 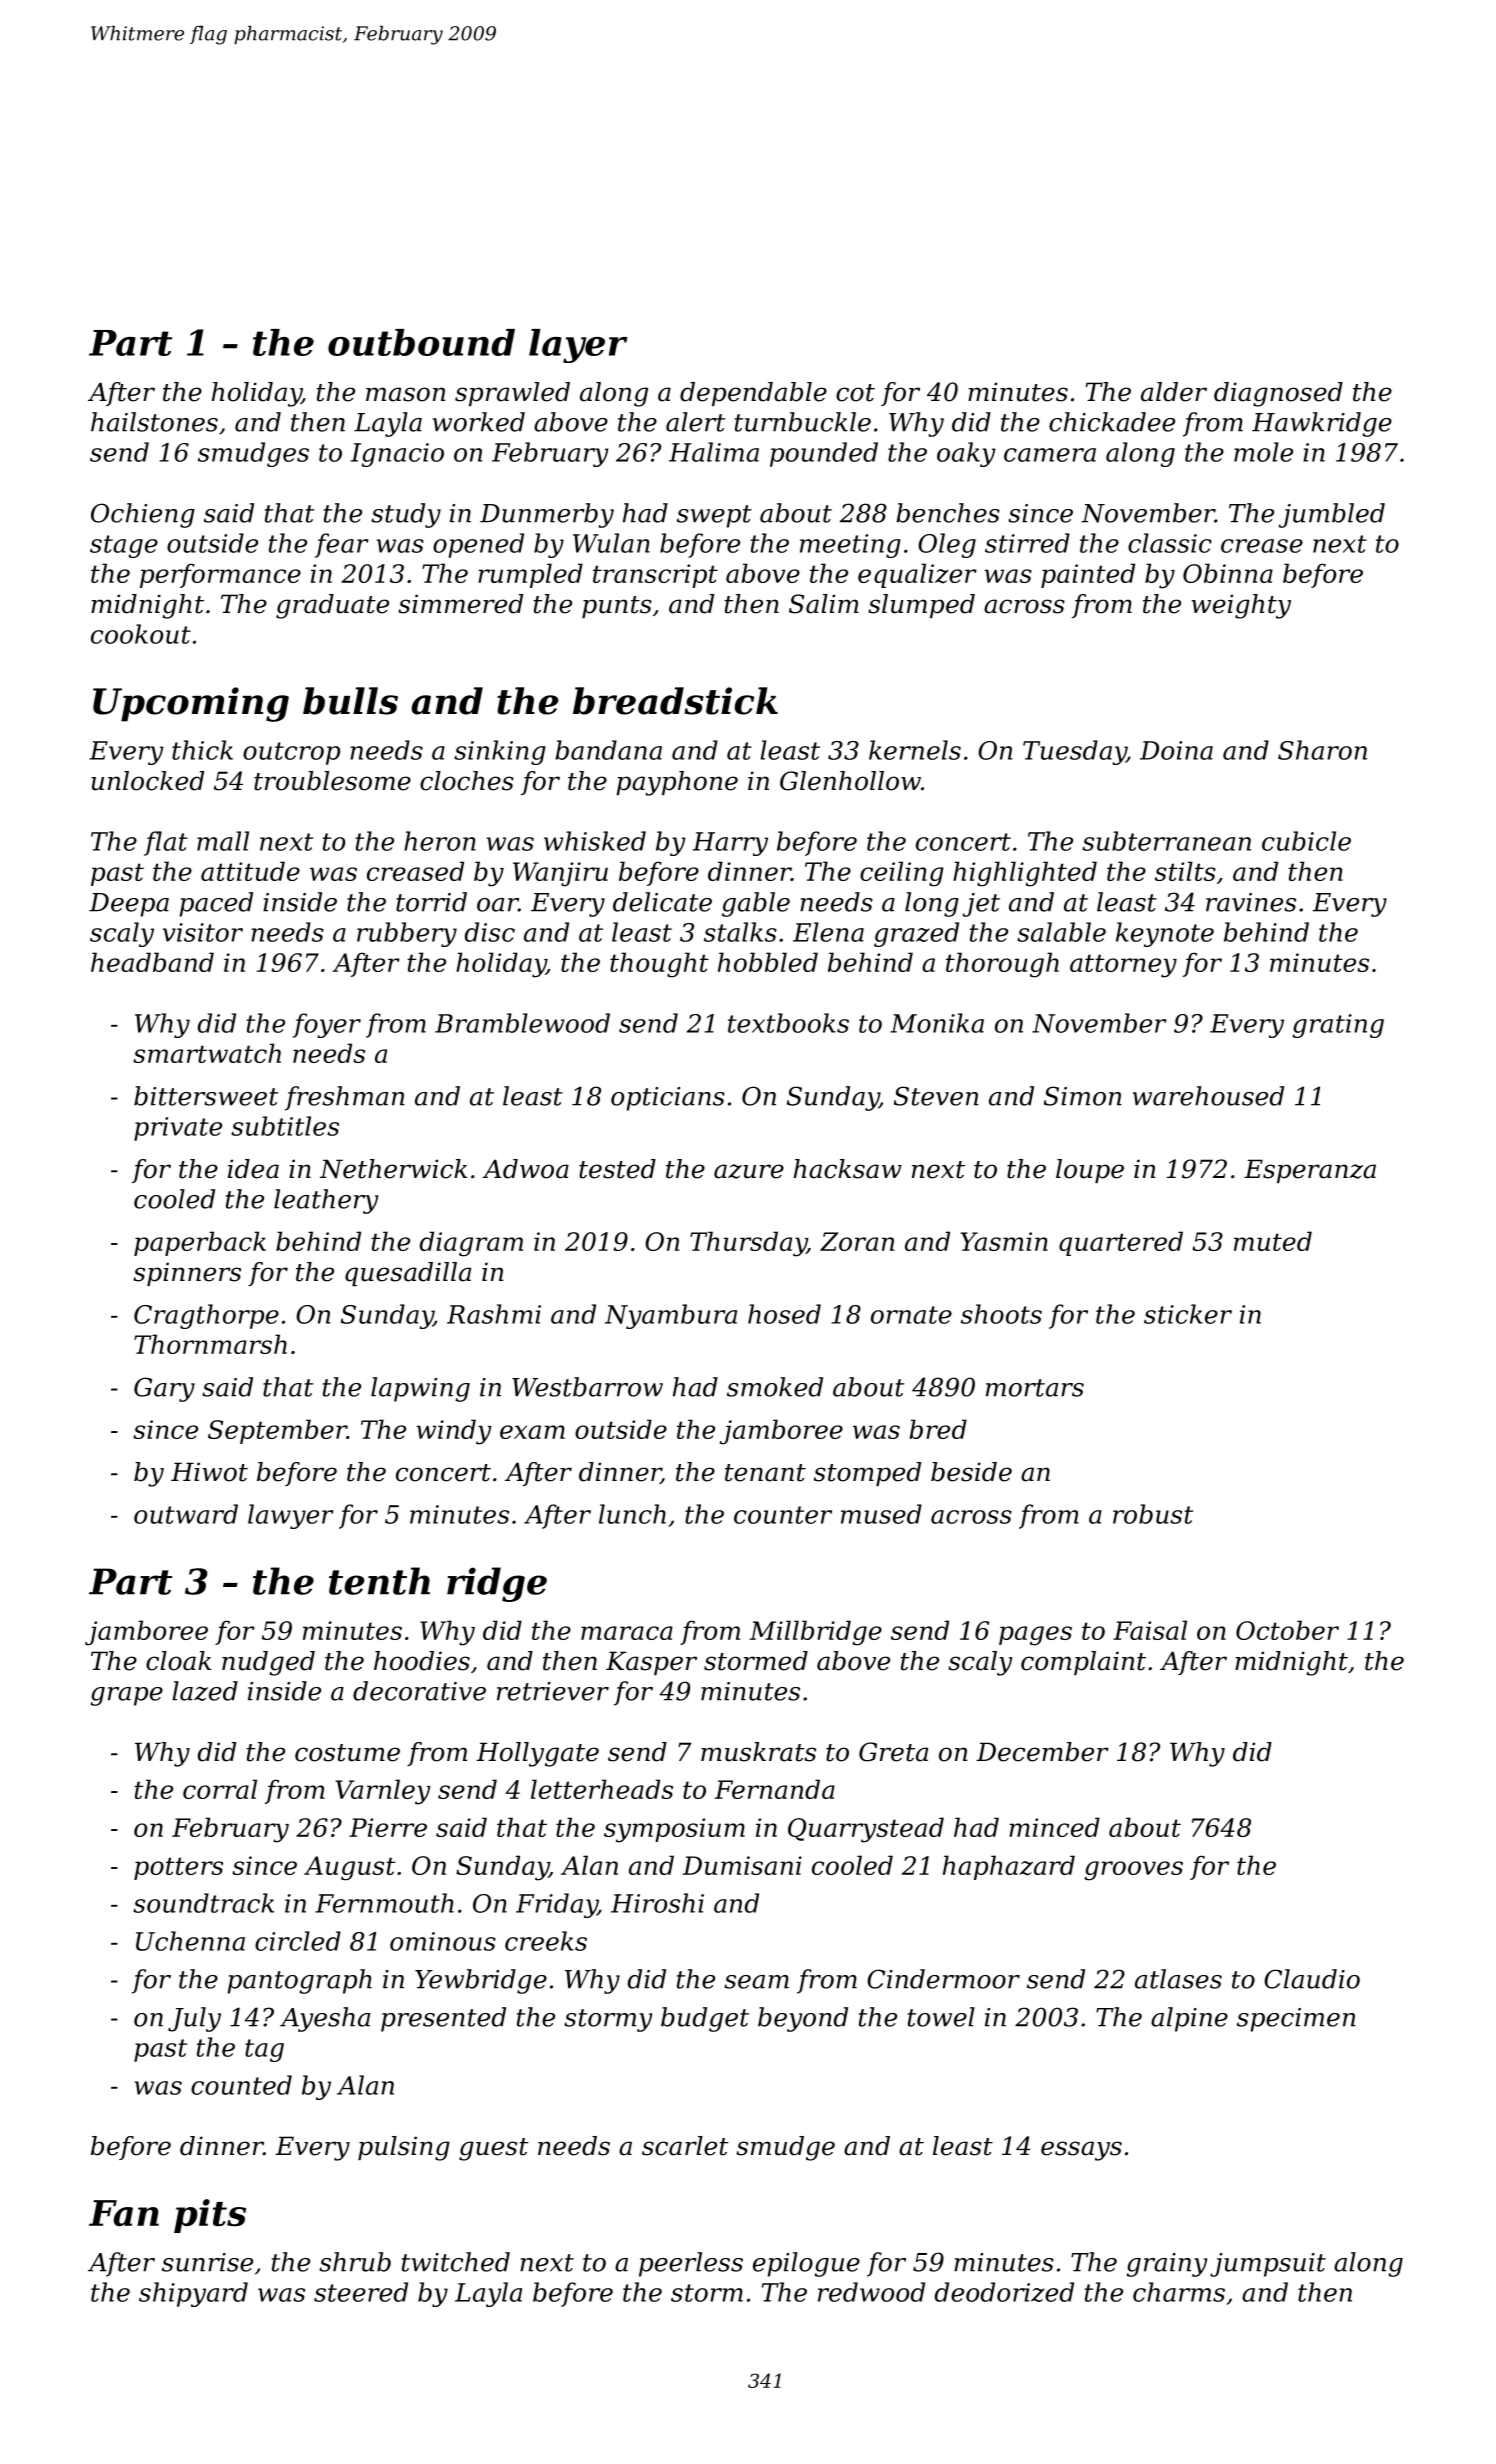 I want to click on shipyard, so click(x=193, y=2294).
